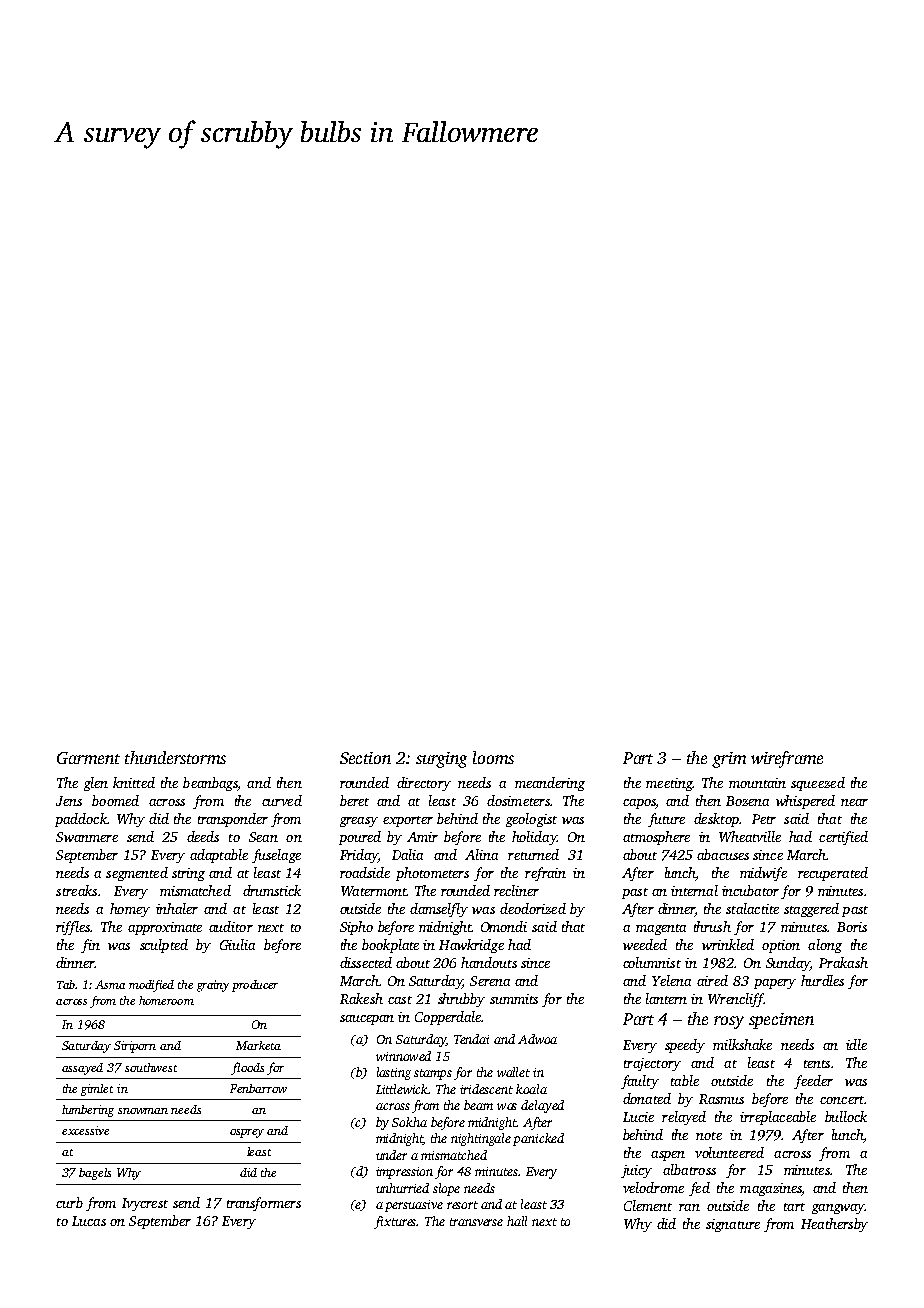 The image size is (924, 1308). I want to click on recliner, so click(516, 890).
